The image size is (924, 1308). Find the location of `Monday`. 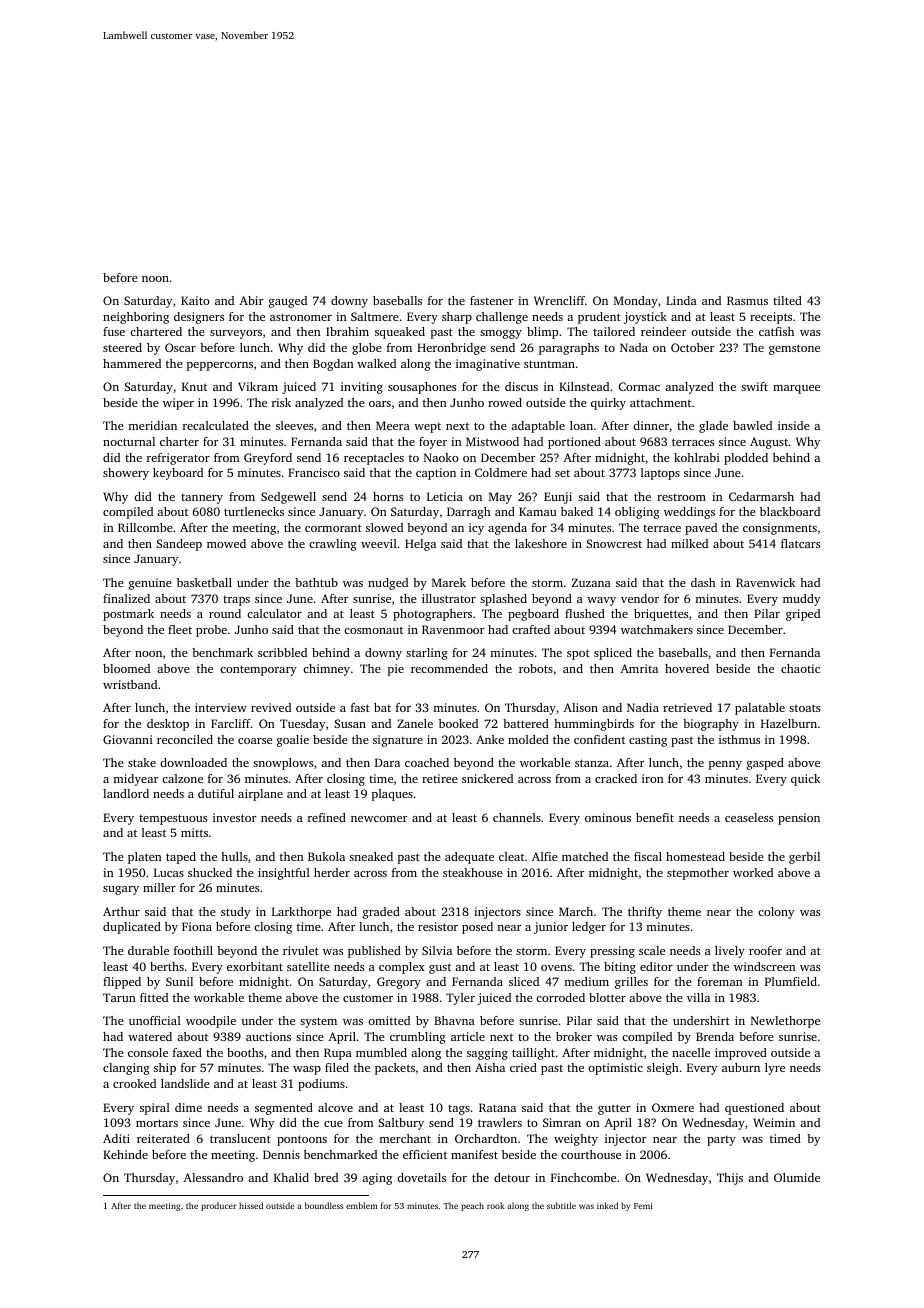

Monday is located at coordinates (636, 302).
